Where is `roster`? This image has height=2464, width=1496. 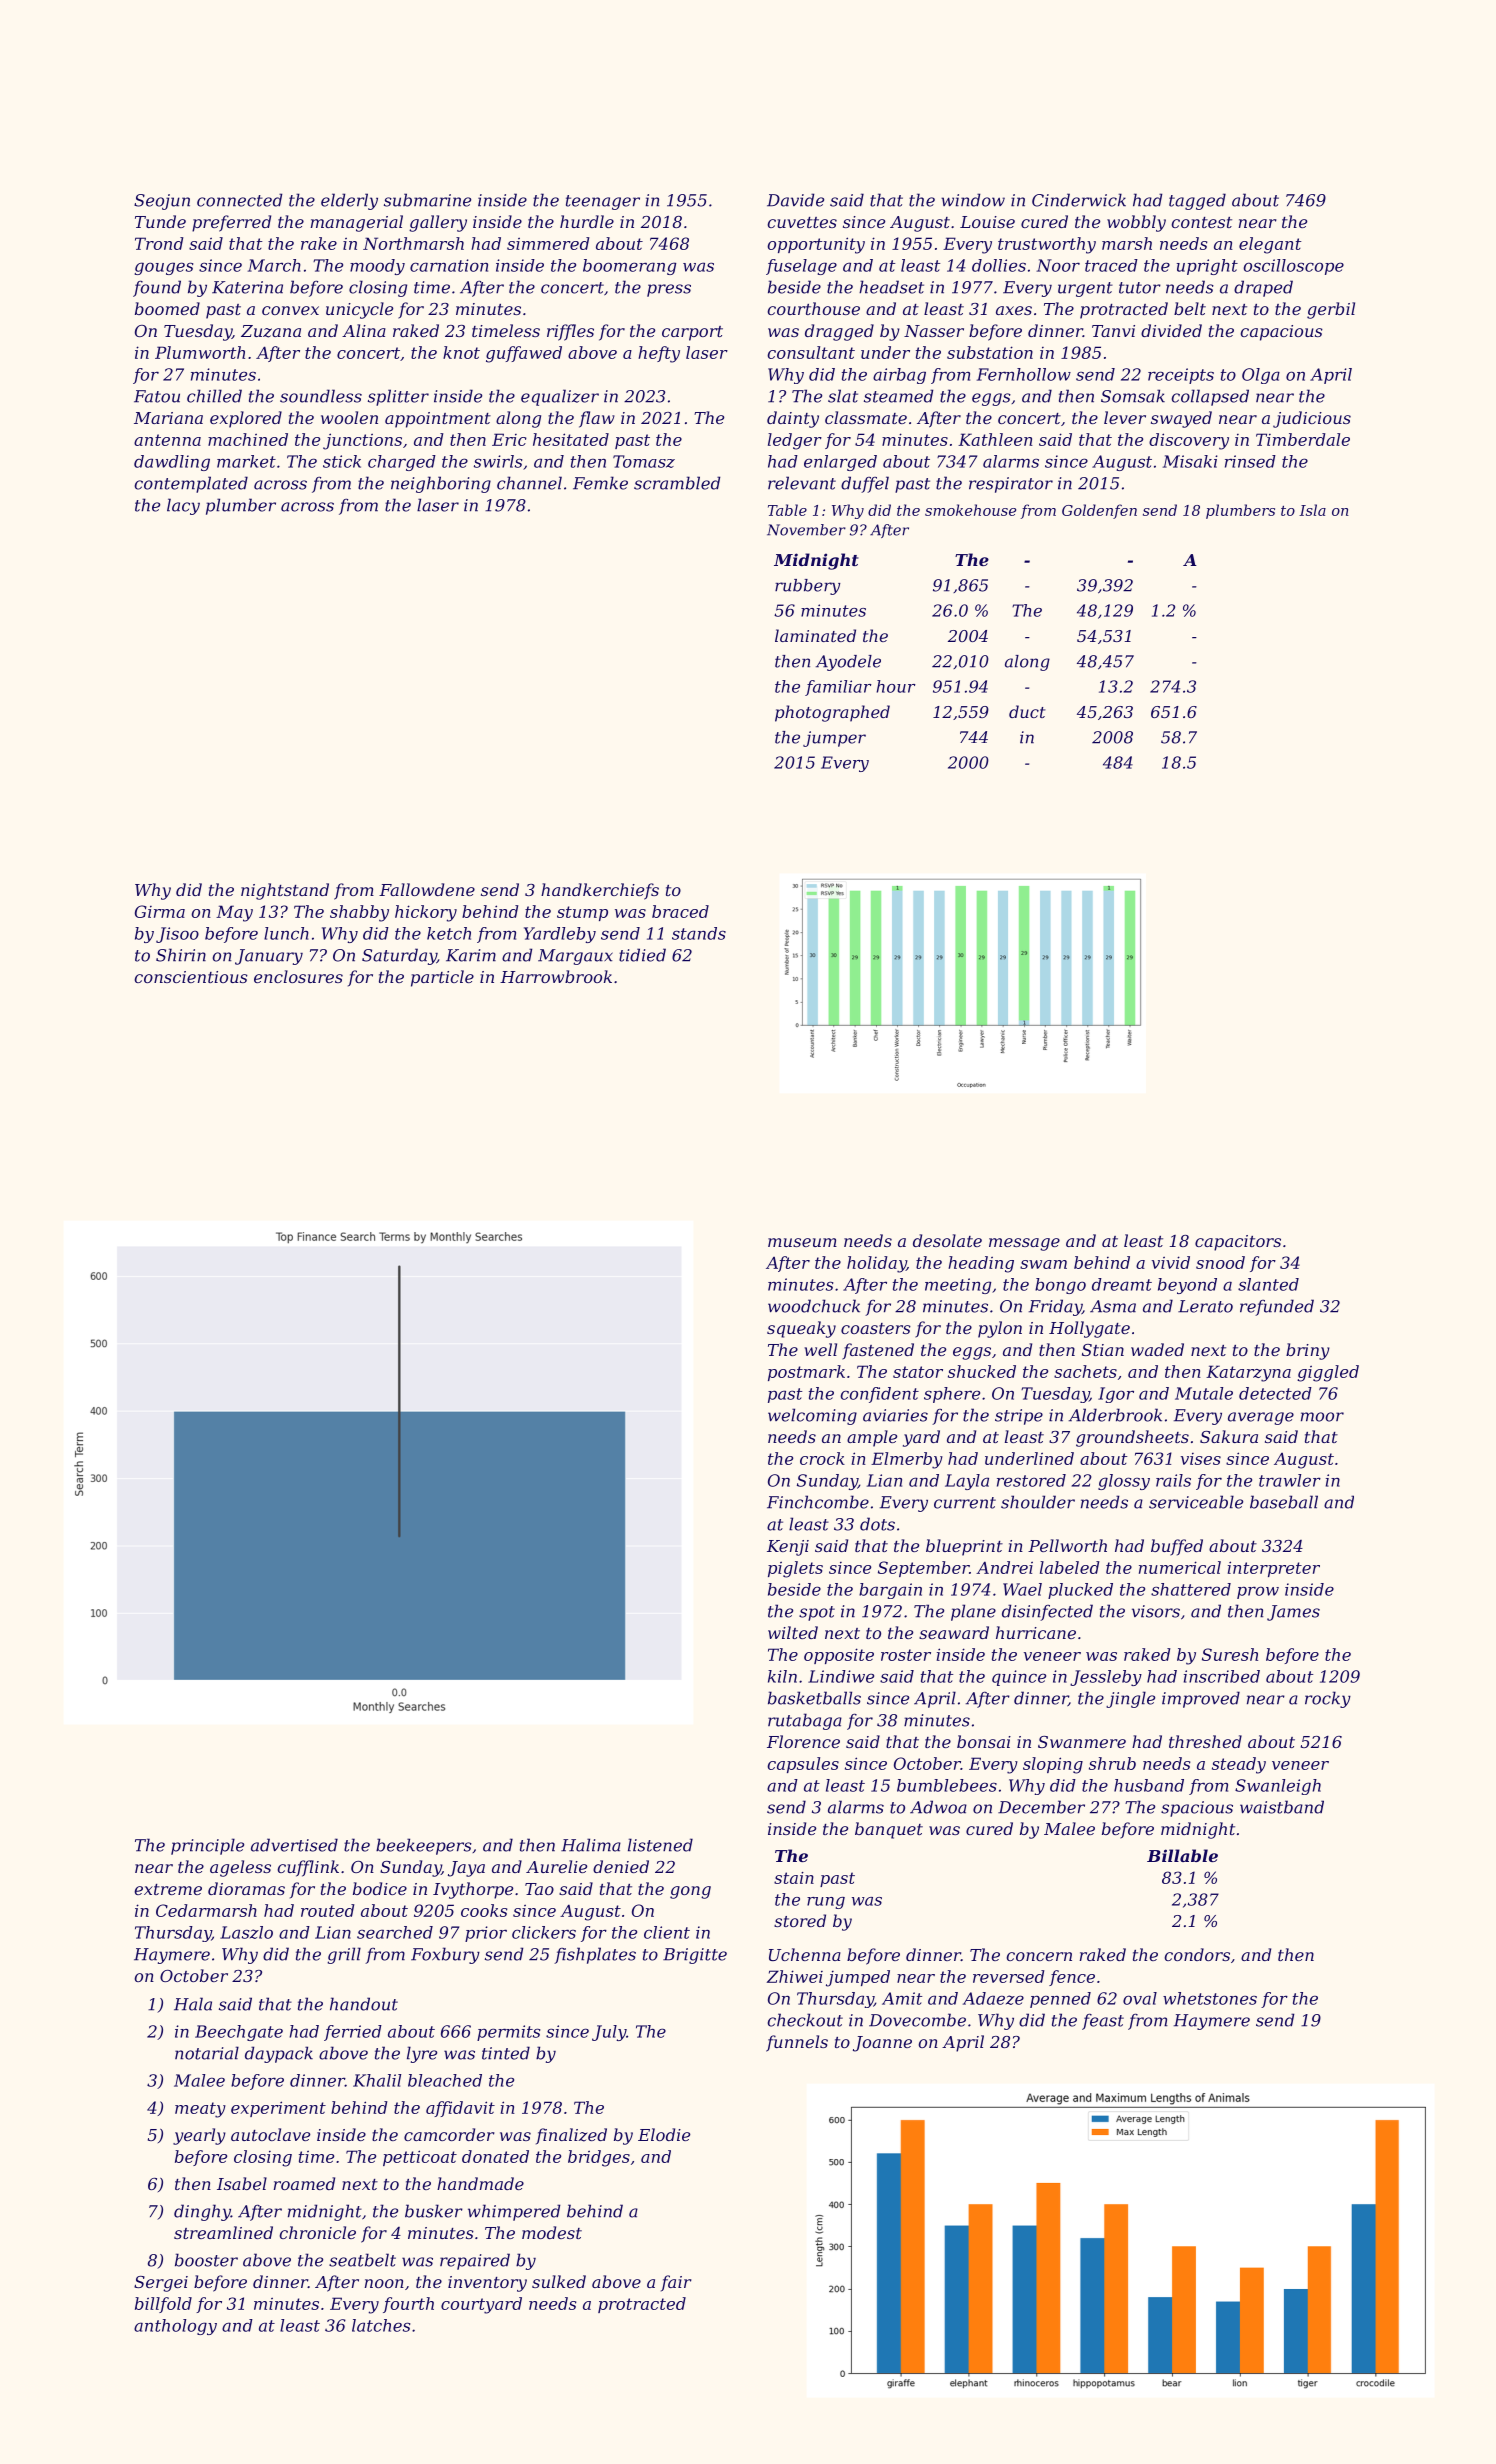
roster is located at coordinates (906, 1655).
